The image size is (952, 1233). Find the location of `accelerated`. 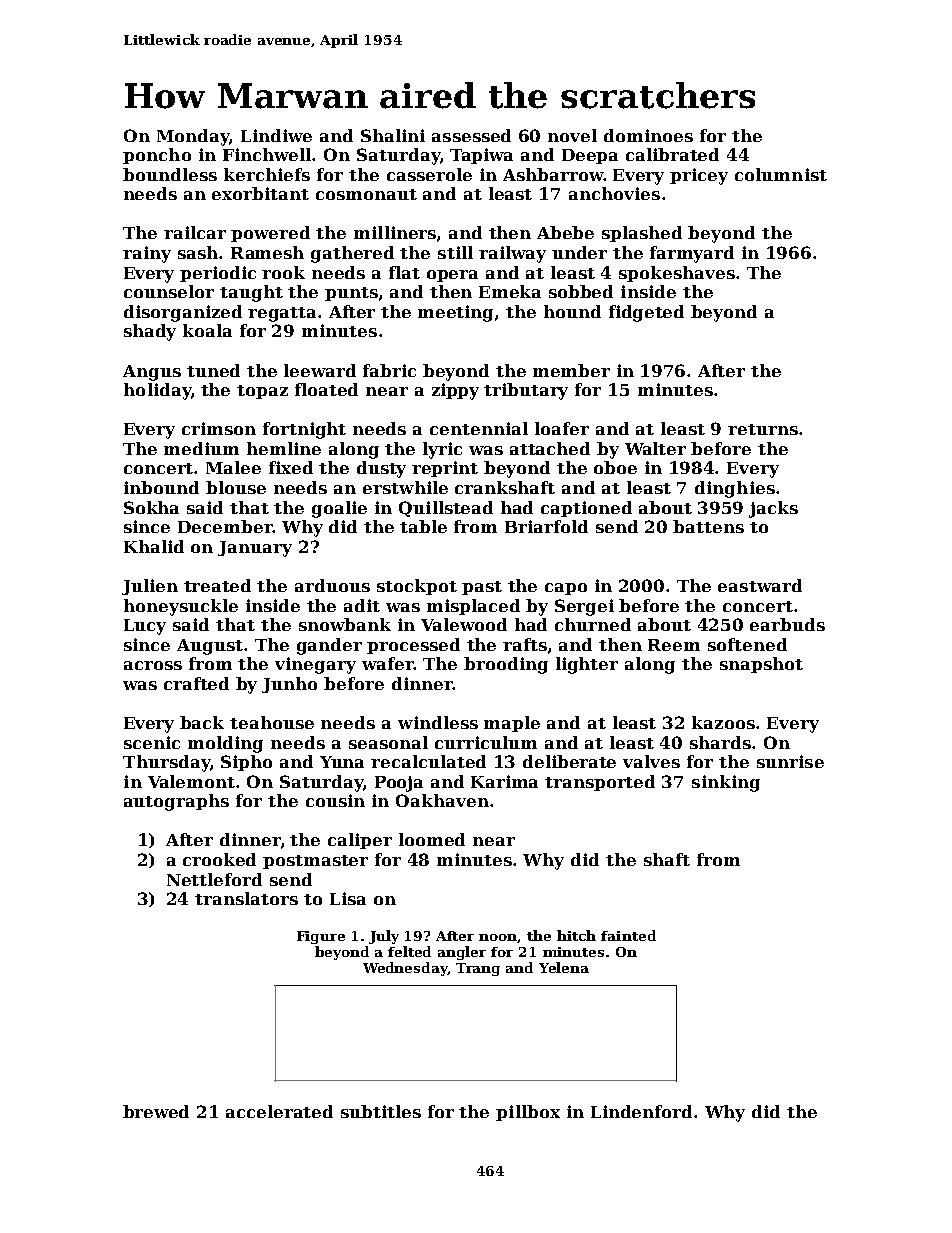

accelerated is located at coordinates (279, 1111).
